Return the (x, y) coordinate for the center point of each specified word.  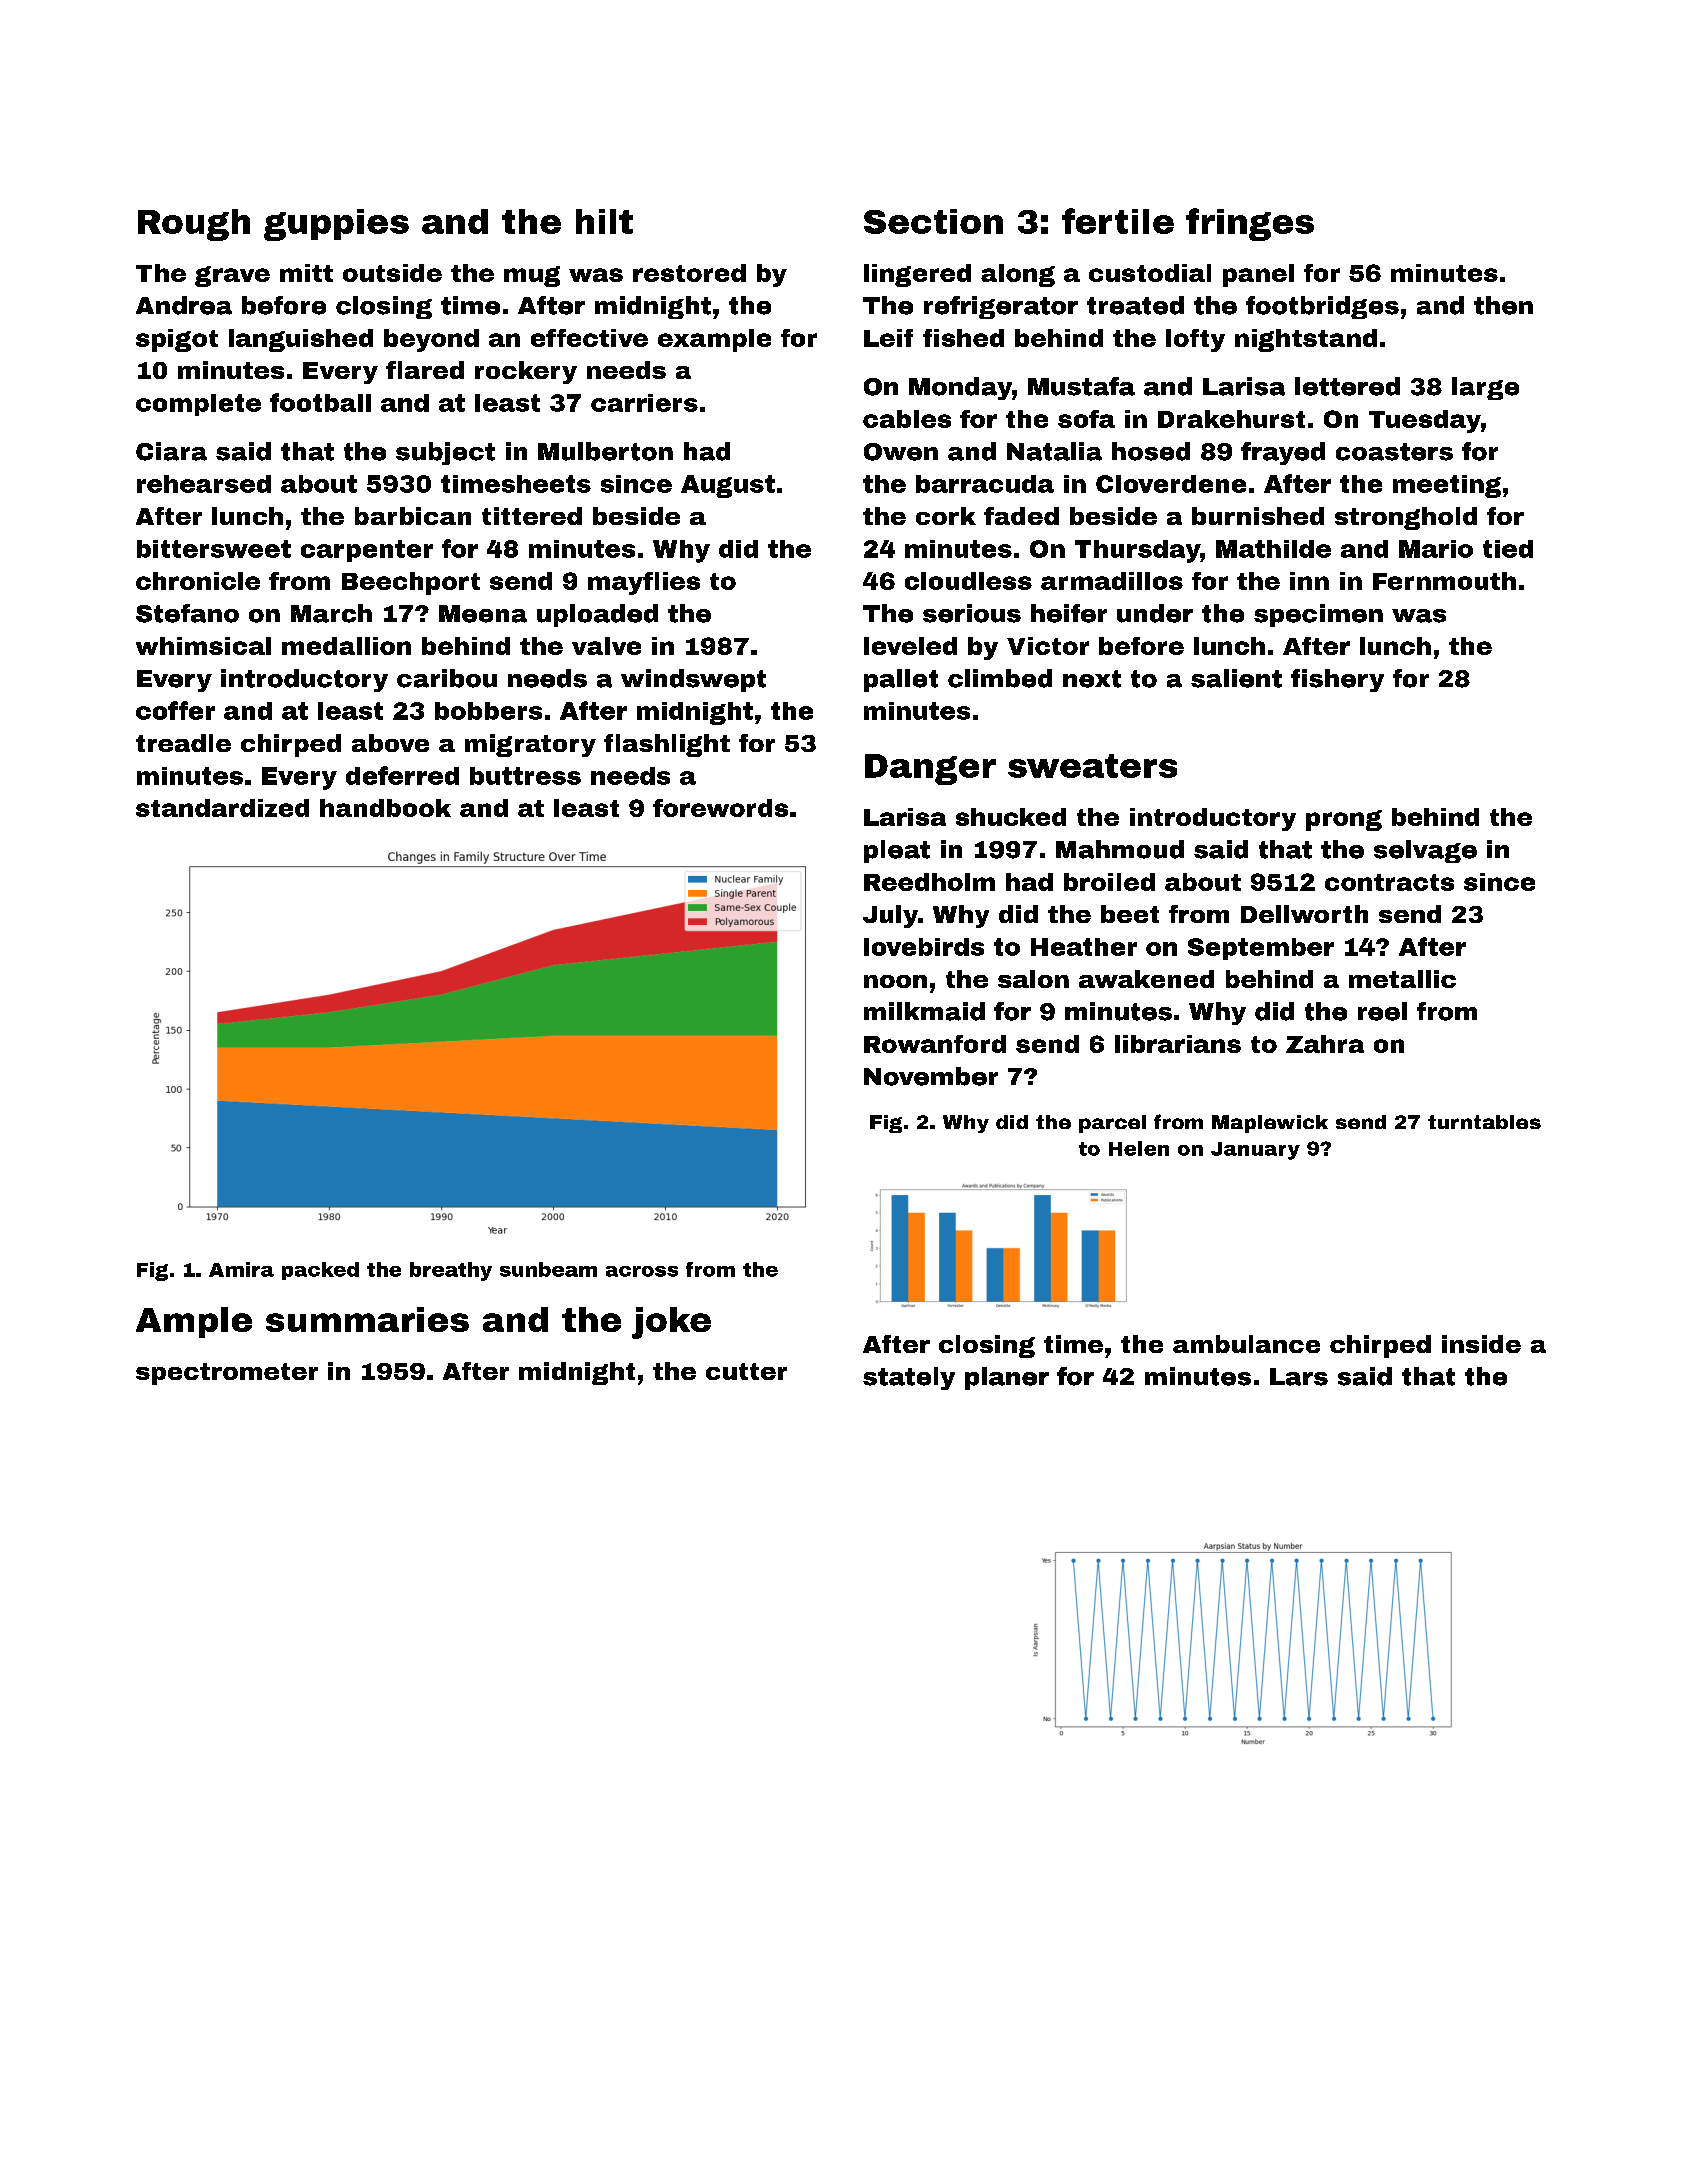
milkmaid (924, 1011)
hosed (1151, 451)
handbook (385, 808)
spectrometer (227, 1374)
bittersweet (214, 549)
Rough (194, 225)
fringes (1250, 224)
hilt (604, 221)
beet (1130, 914)
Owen (901, 452)
